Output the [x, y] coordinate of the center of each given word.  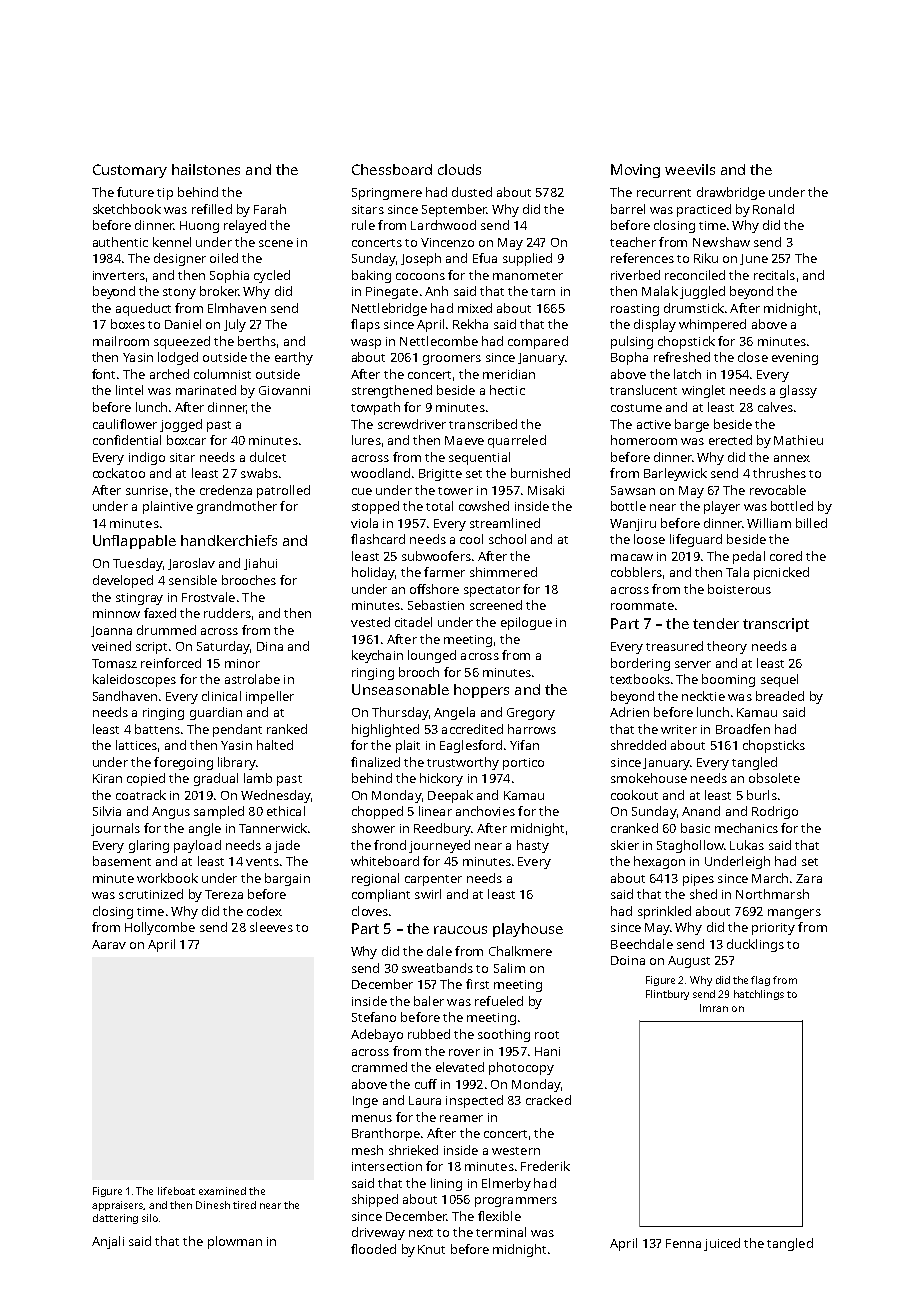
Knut [431, 1249]
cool [471, 539]
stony [179, 293]
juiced [722, 1244]
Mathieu [798, 440]
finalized [375, 762]
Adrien [629, 712]
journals [115, 829]
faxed [160, 613]
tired [244, 1205]
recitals [774, 275]
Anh [436, 291]
